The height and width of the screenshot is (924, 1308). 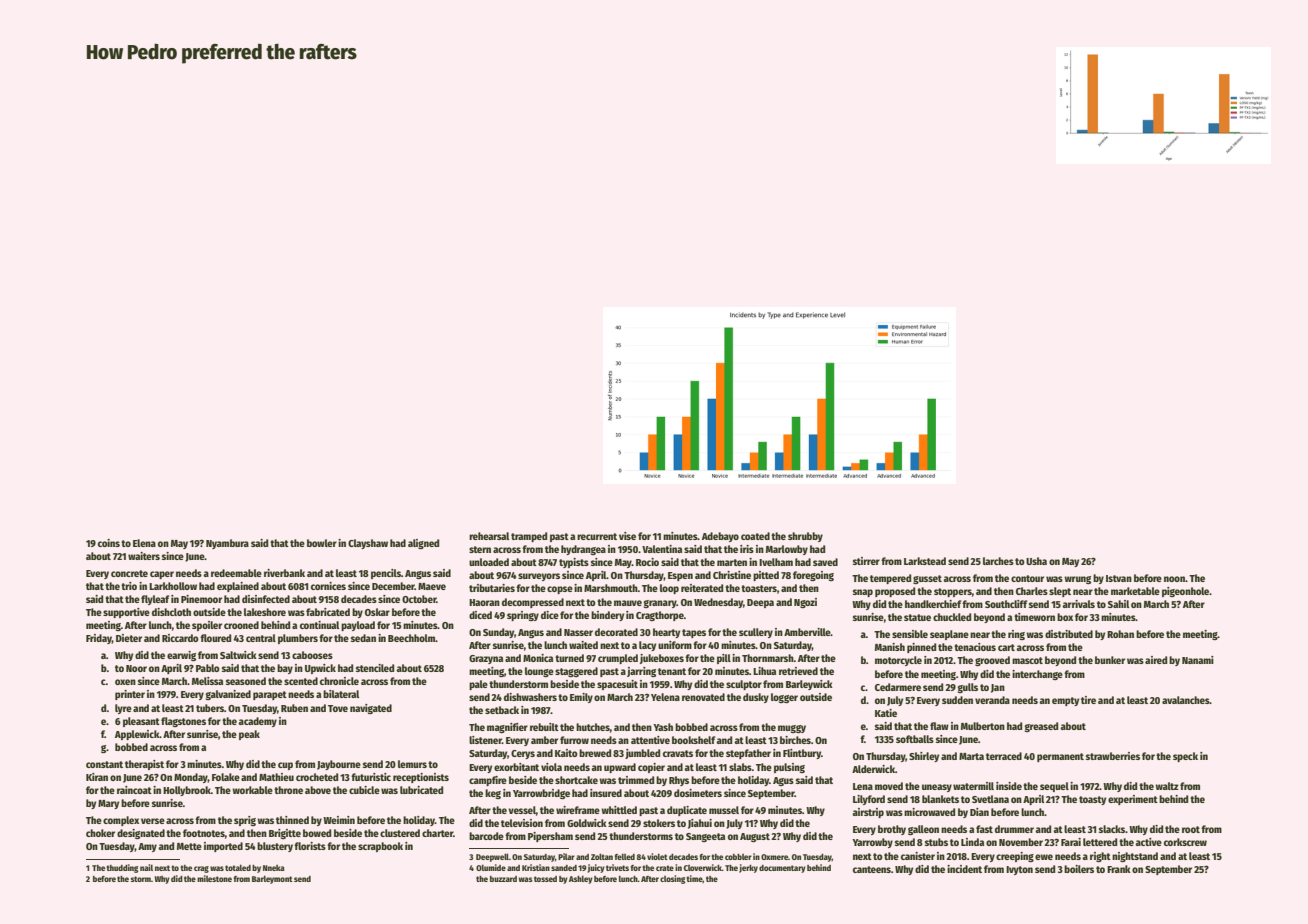 What do you see at coordinates (925, 561) in the screenshot?
I see `Larkstead` at bounding box center [925, 561].
